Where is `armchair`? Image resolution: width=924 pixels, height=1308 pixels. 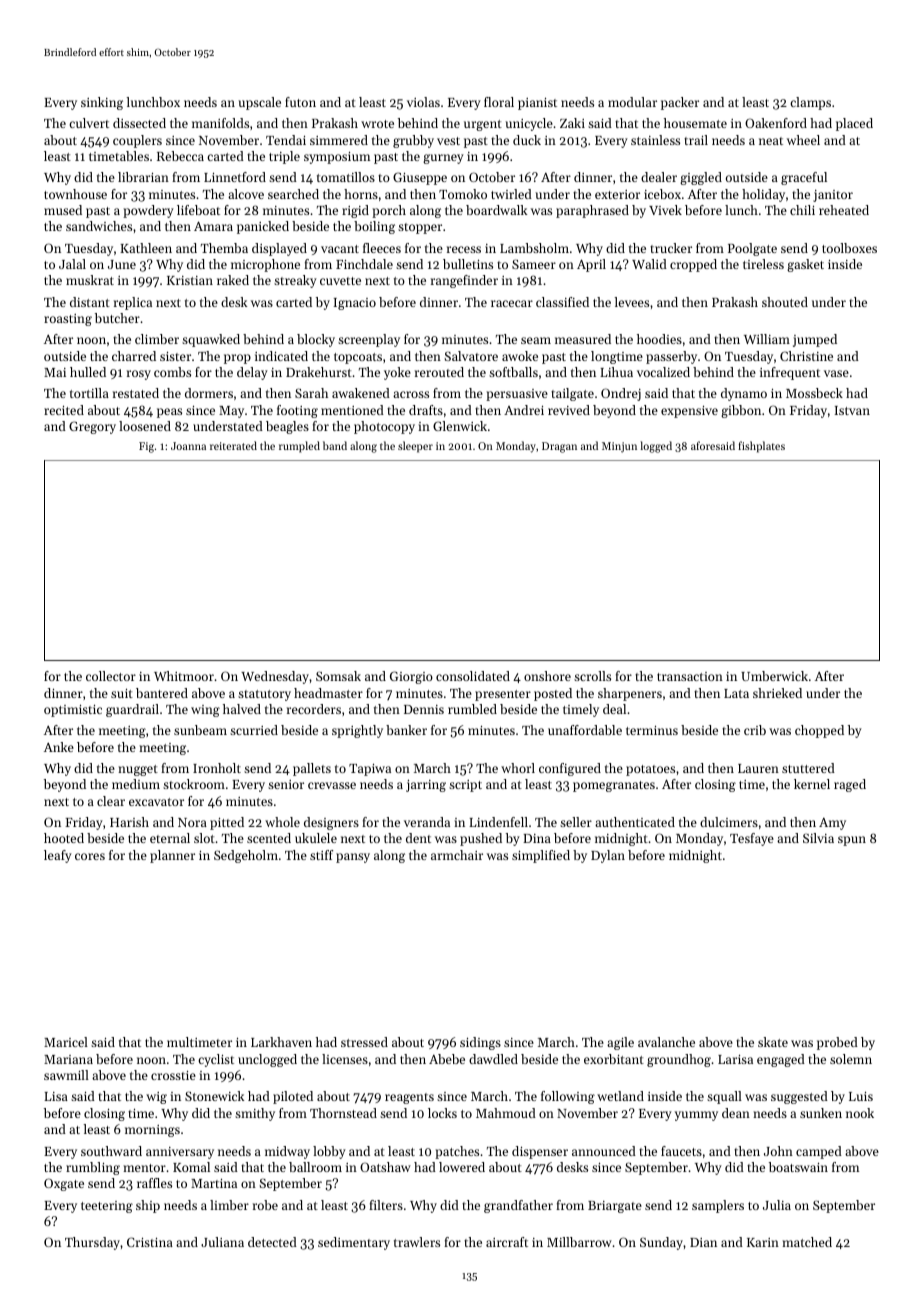 armchair is located at coordinates (457, 855).
